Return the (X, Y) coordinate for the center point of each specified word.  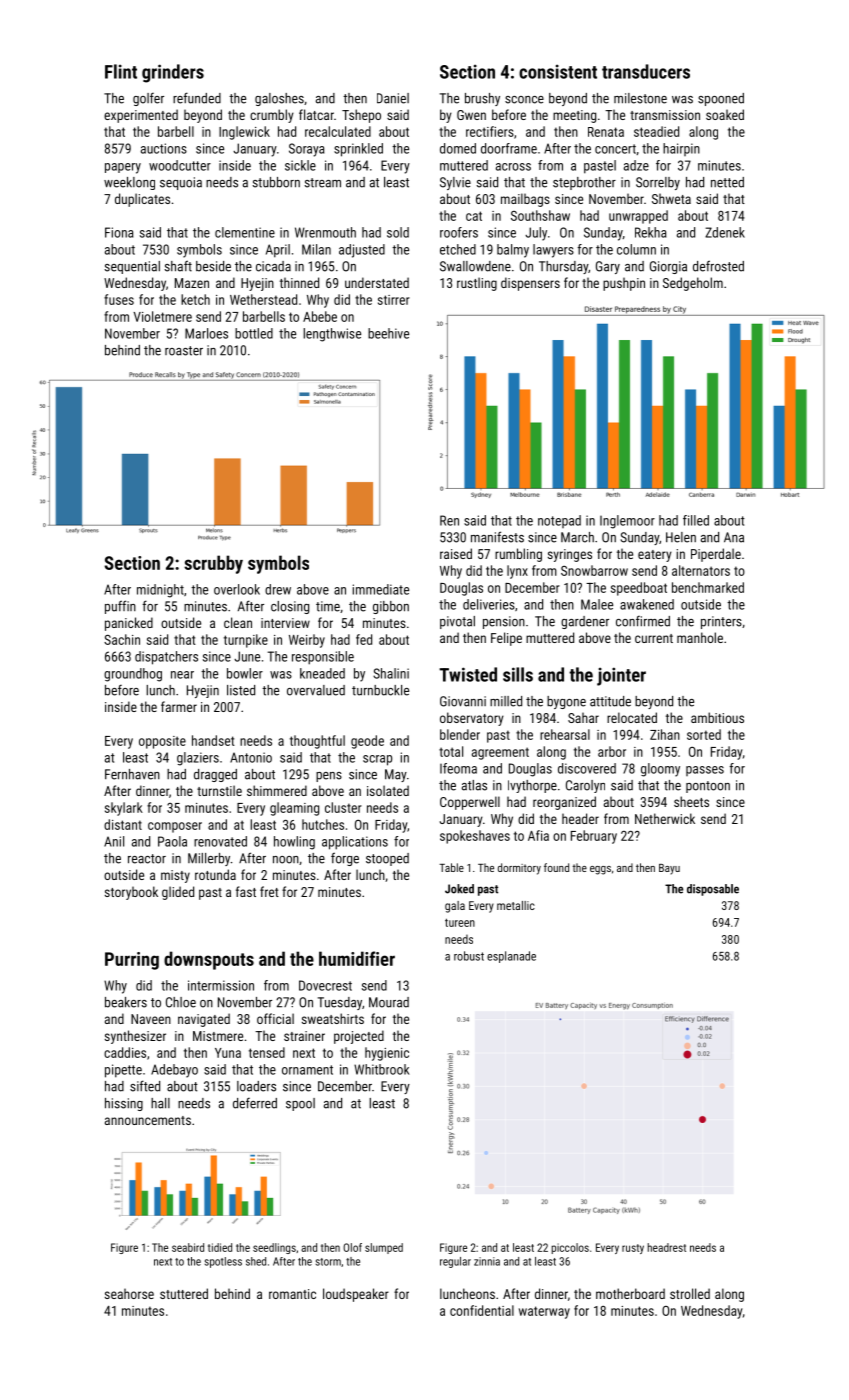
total (451, 751)
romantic (292, 1294)
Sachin (122, 639)
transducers (646, 71)
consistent (558, 71)
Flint (121, 71)
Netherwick (665, 818)
